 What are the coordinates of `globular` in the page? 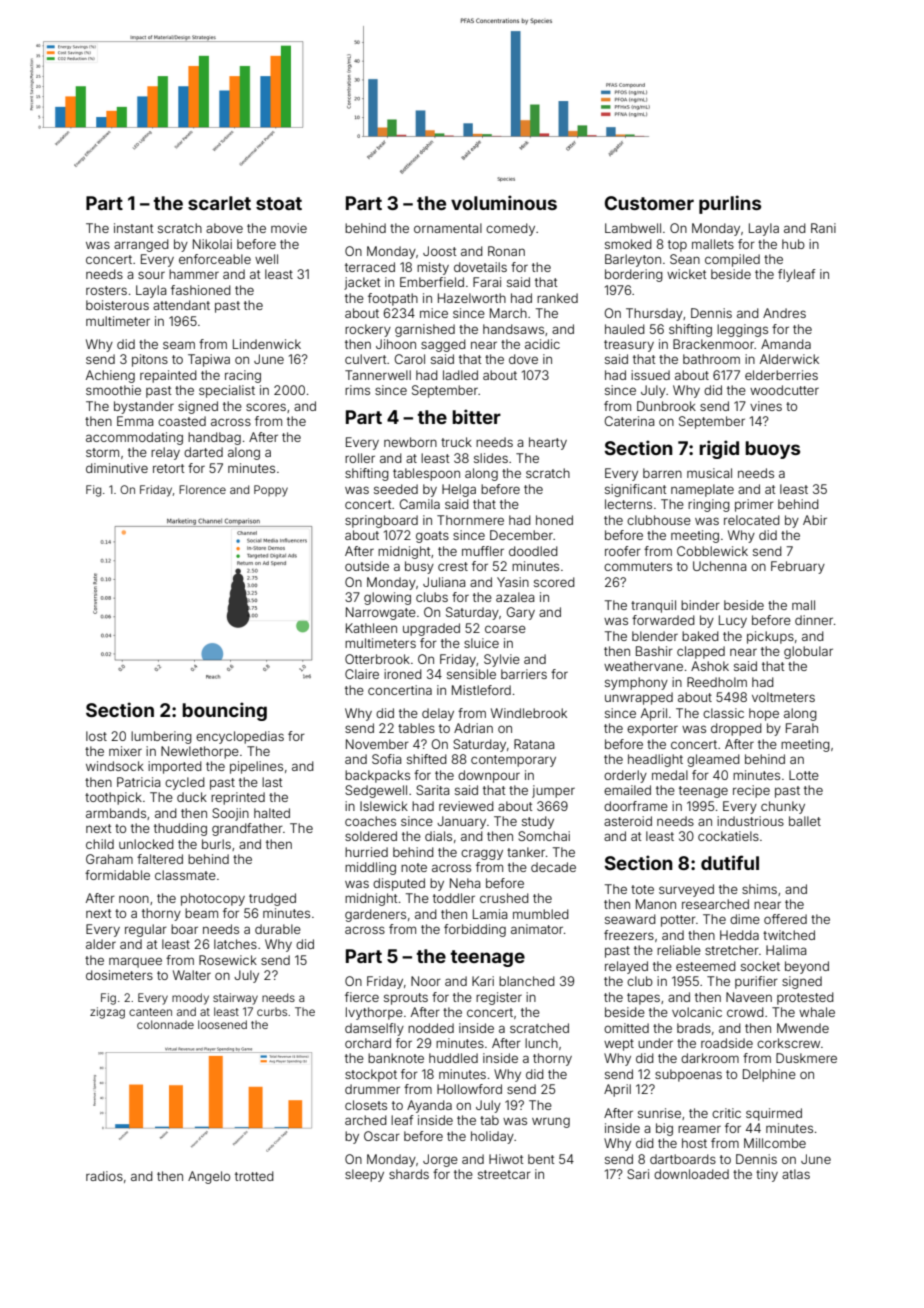 It's located at (808, 652).
